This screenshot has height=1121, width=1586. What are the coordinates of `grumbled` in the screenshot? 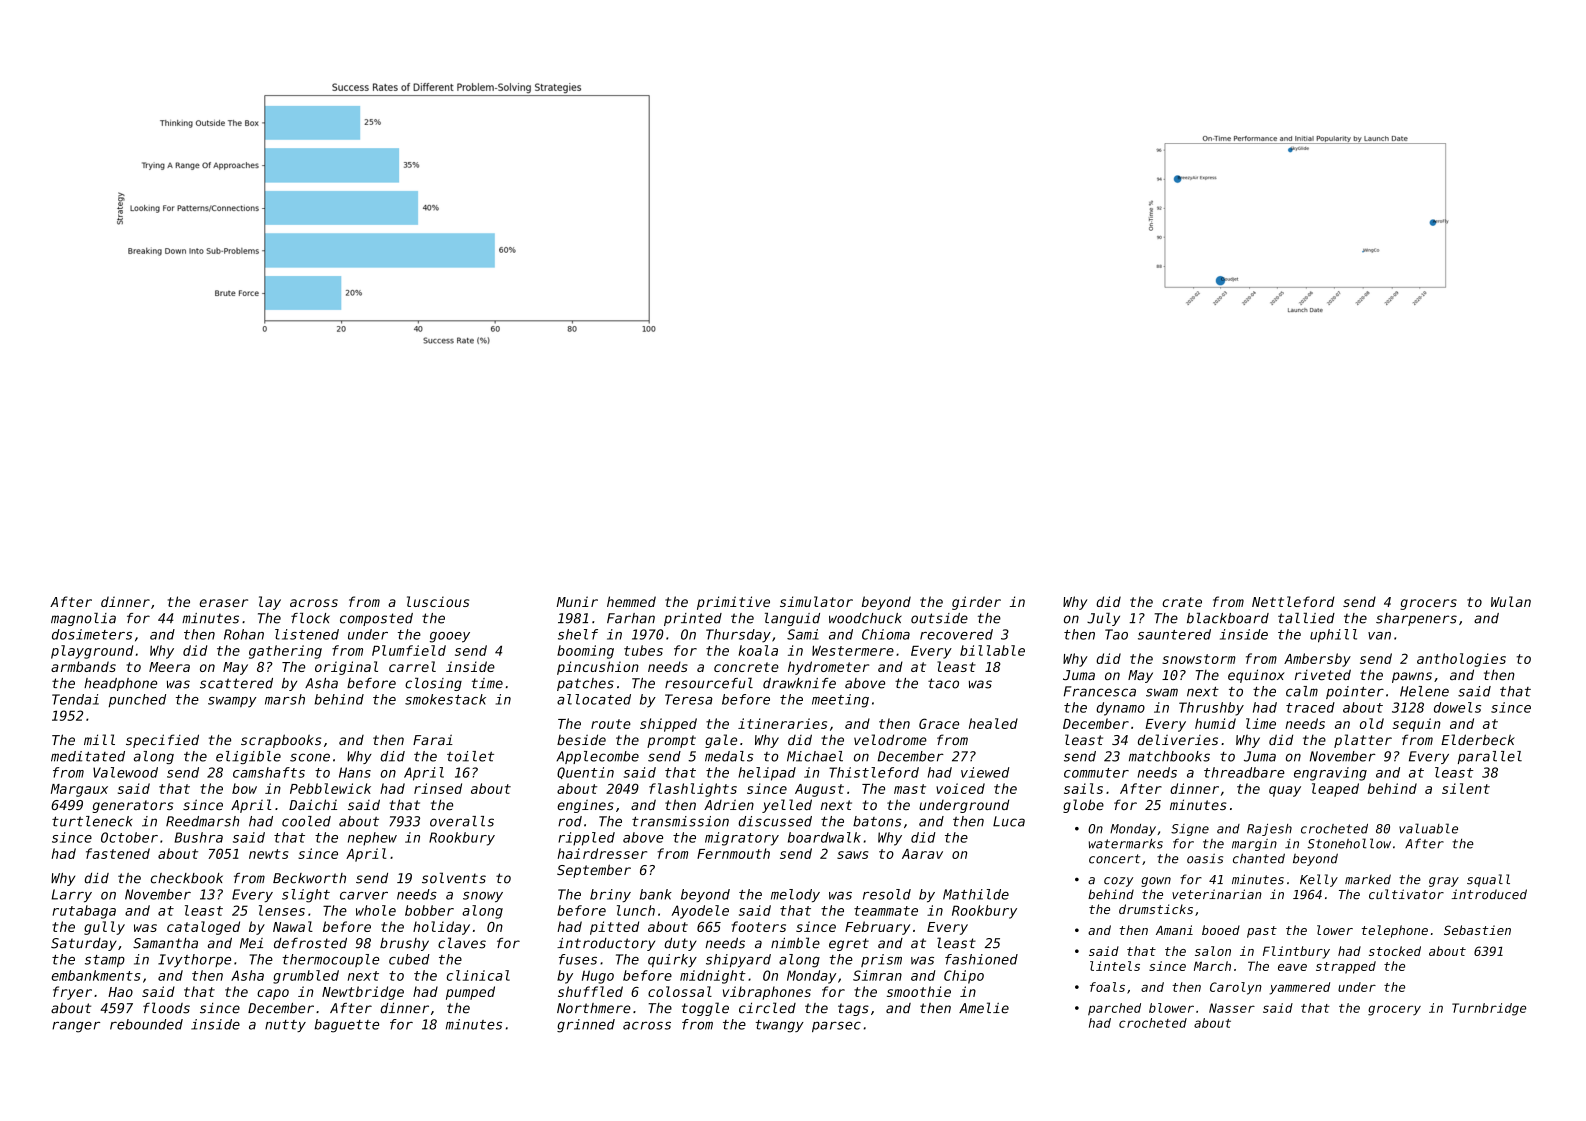 It's located at (306, 977).
